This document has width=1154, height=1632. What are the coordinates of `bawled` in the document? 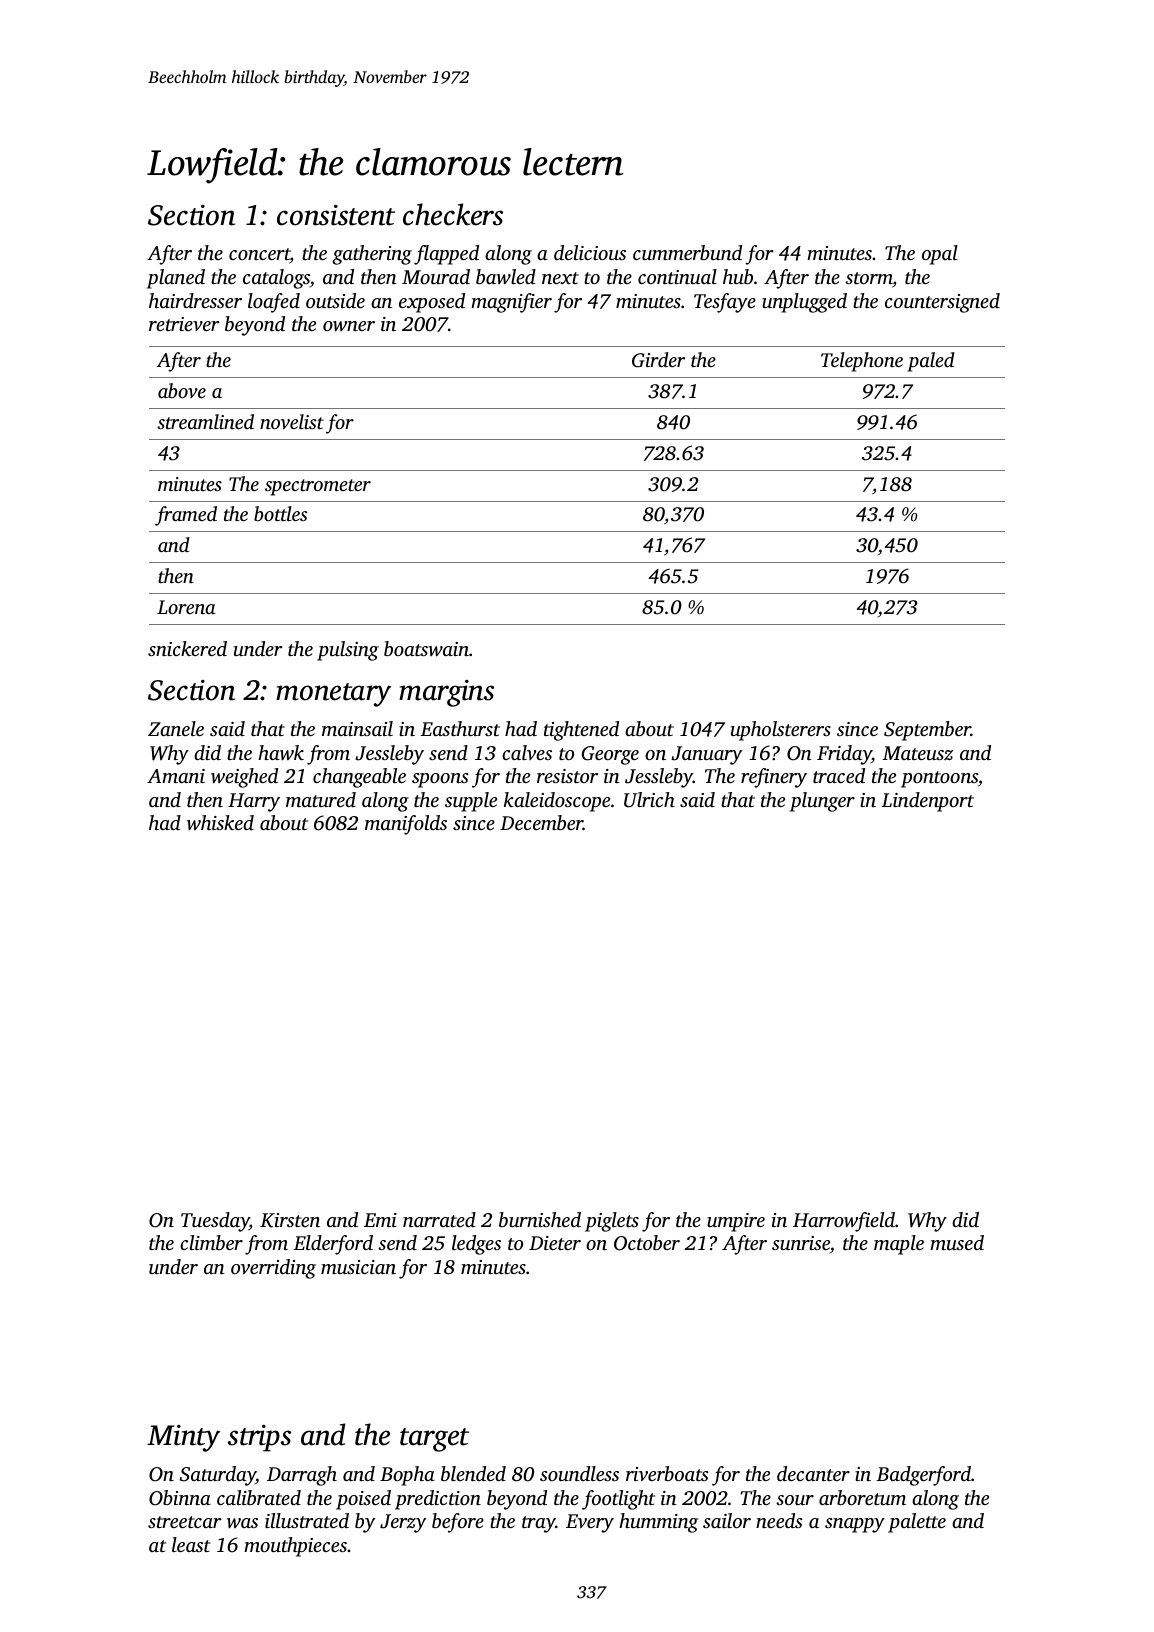 It's located at (506, 277).
